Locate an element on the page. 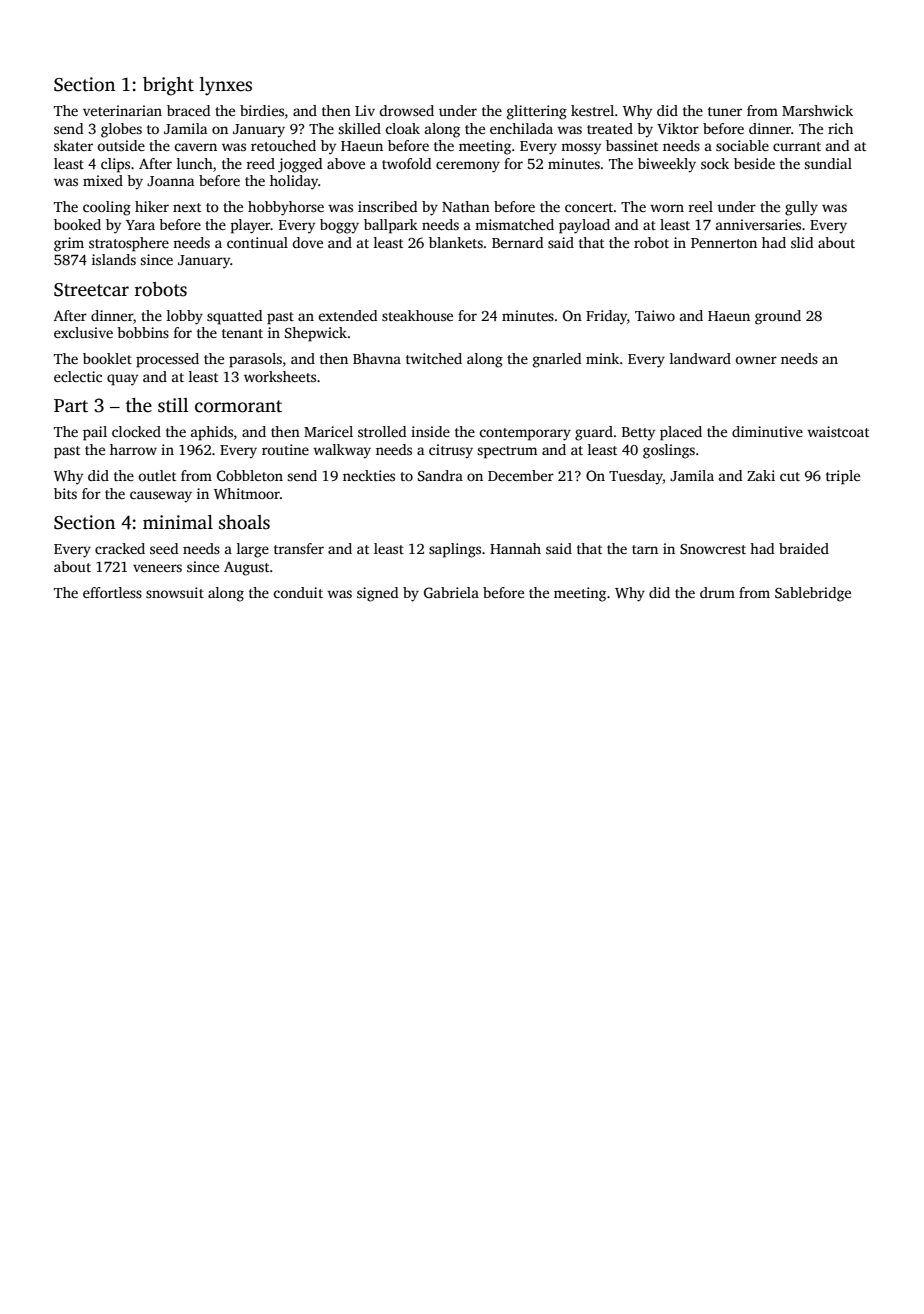 This image has width=924, height=1314. Viktor is located at coordinates (678, 128).
